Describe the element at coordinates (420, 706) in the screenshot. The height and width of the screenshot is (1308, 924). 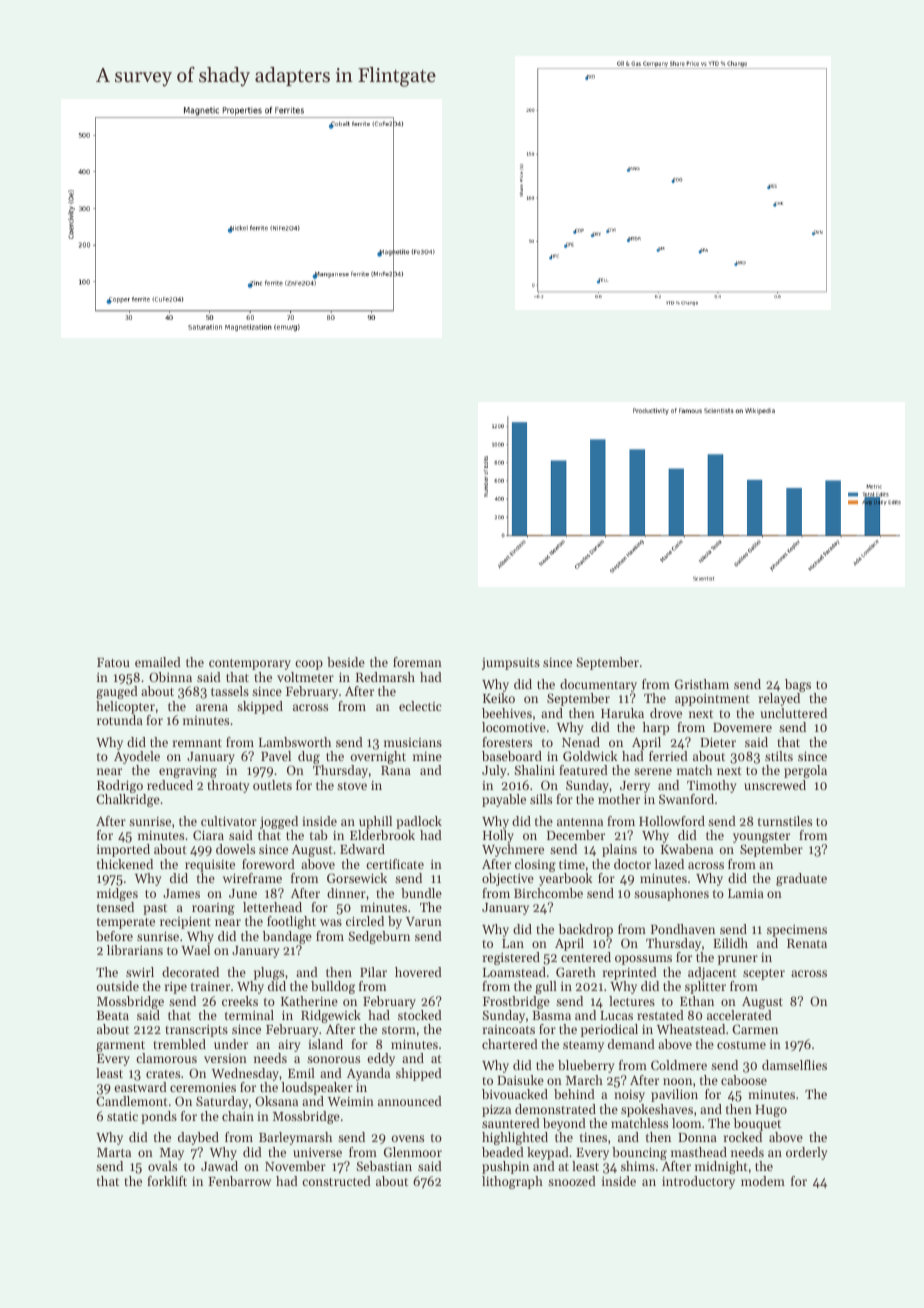
I see `eclectic` at that location.
